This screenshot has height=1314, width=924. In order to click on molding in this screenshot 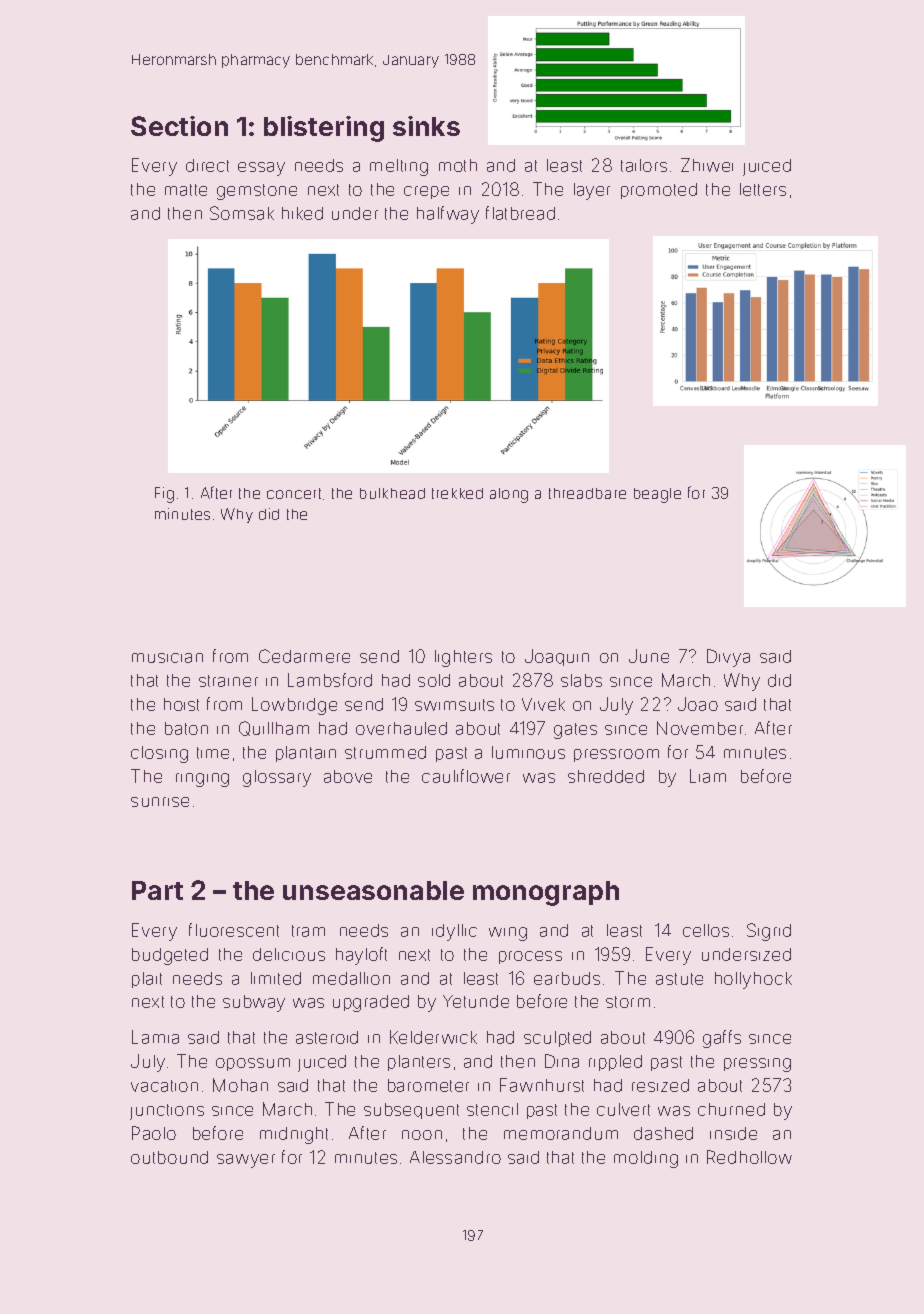, I will do `click(646, 1159)`.
